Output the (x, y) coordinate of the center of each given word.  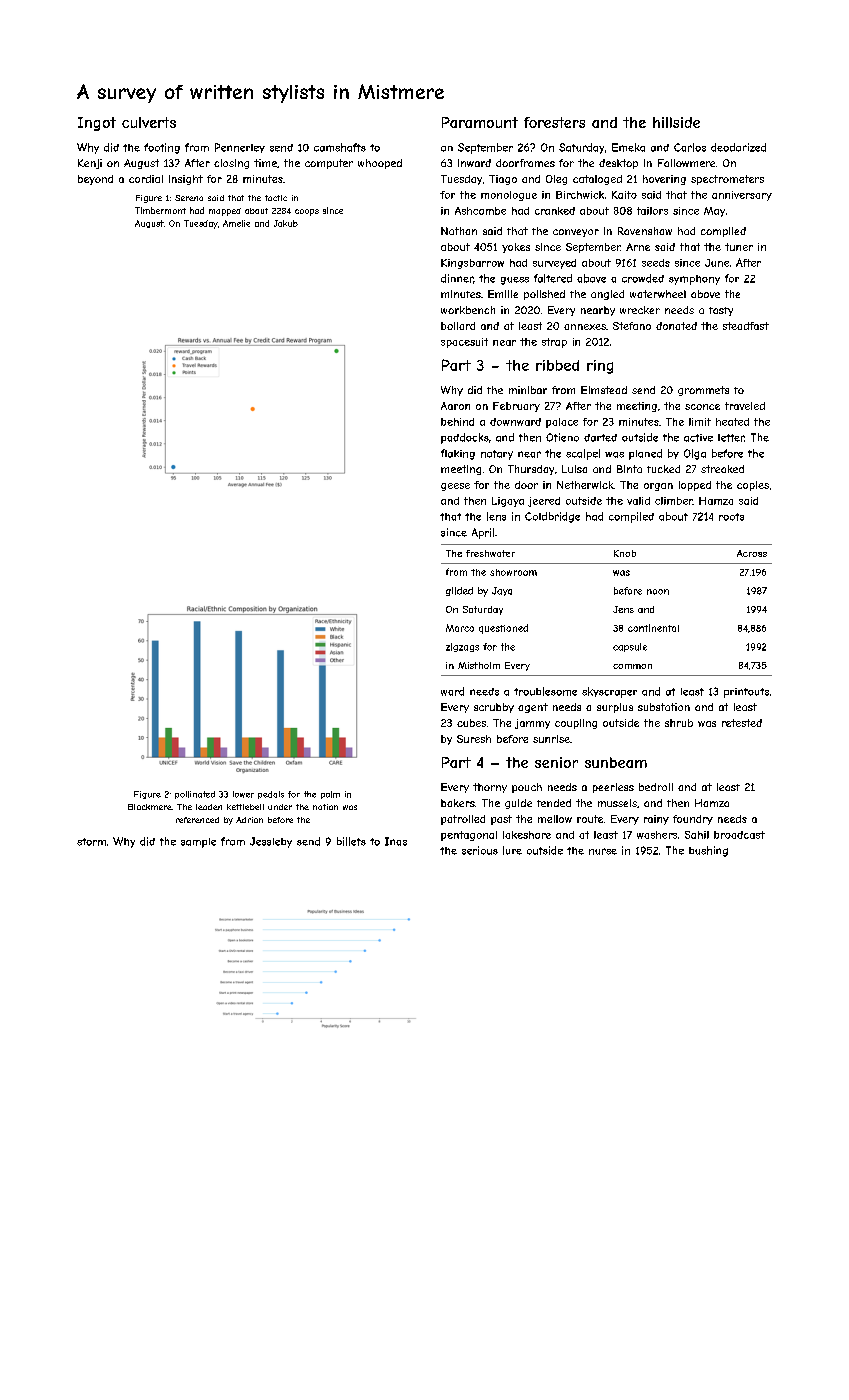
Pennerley (240, 148)
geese (455, 487)
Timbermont (160, 210)
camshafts (340, 147)
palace (562, 423)
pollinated (195, 795)
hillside (676, 122)
